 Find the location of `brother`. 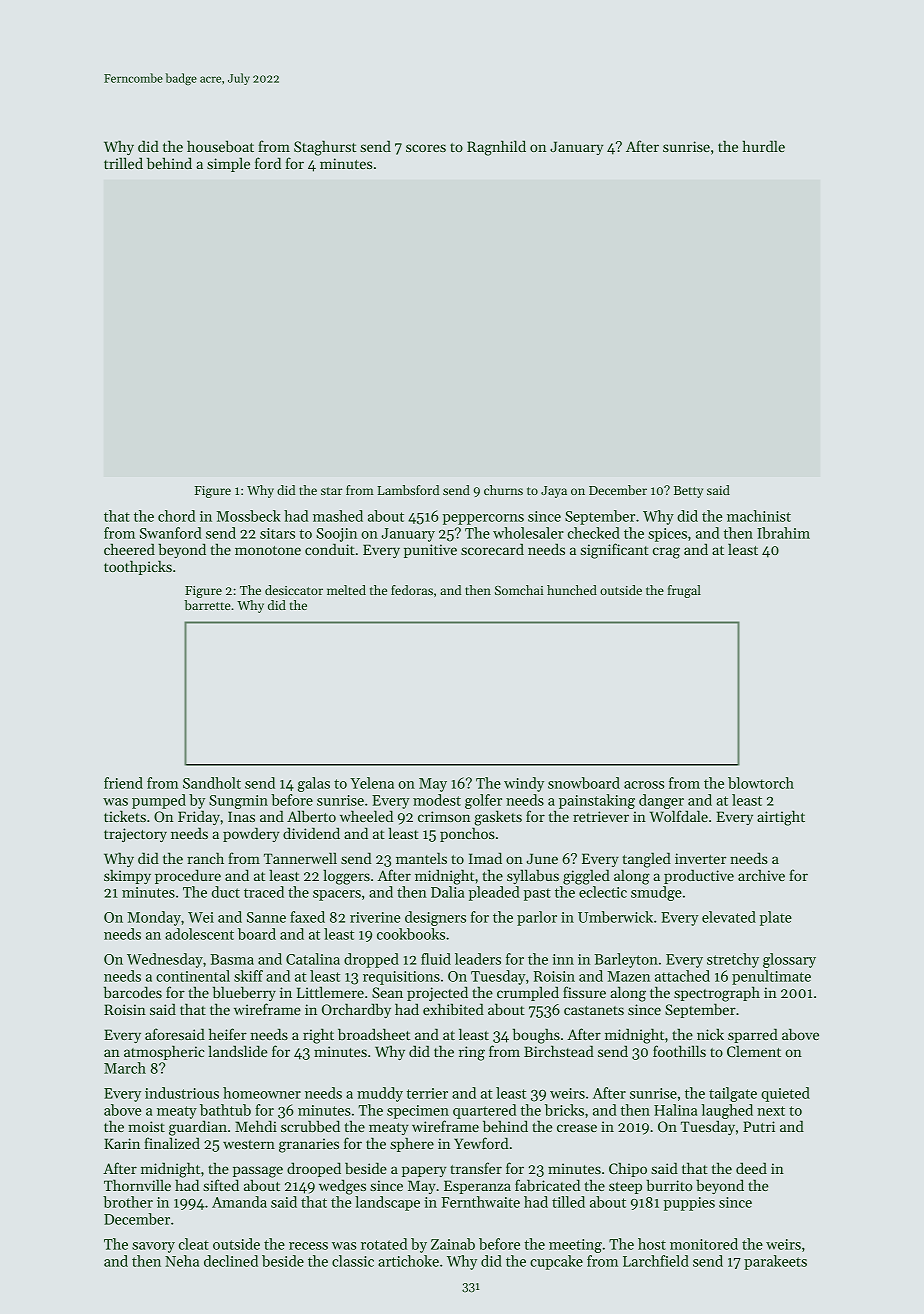

brother is located at coordinates (128, 1202).
